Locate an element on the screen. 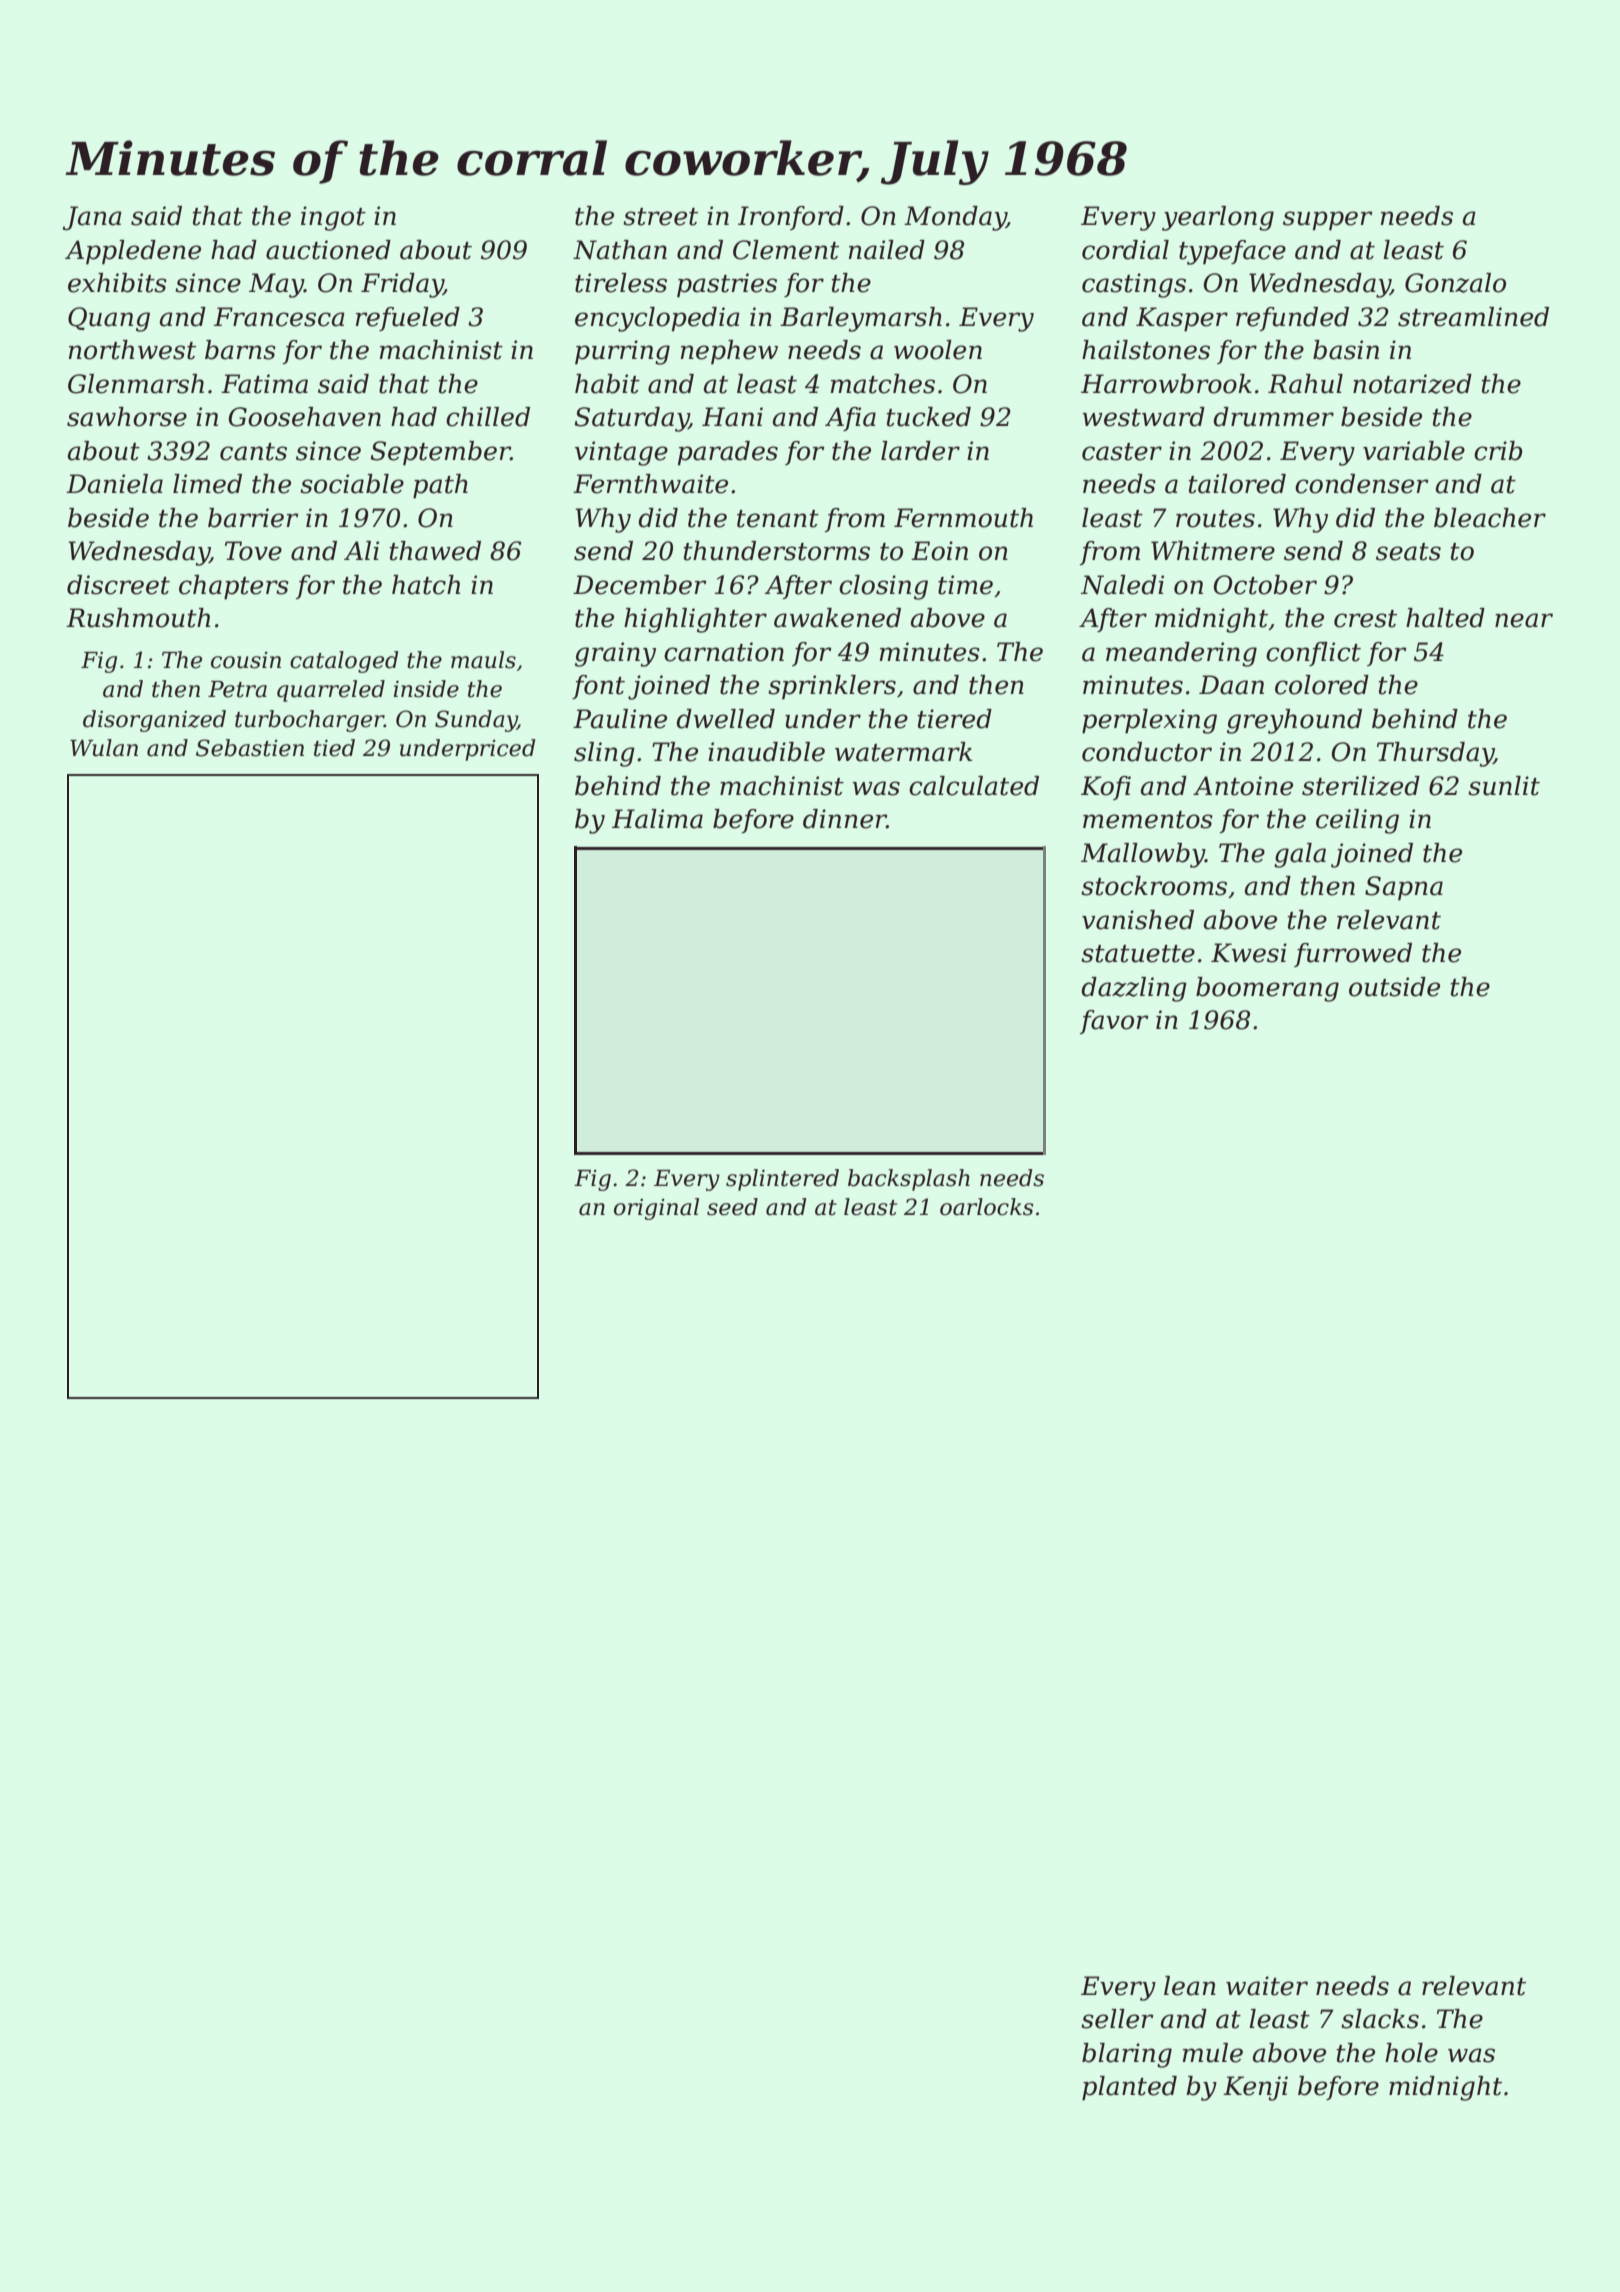 The width and height of the screenshot is (1620, 2292). blaring is located at coordinates (1127, 2055).
